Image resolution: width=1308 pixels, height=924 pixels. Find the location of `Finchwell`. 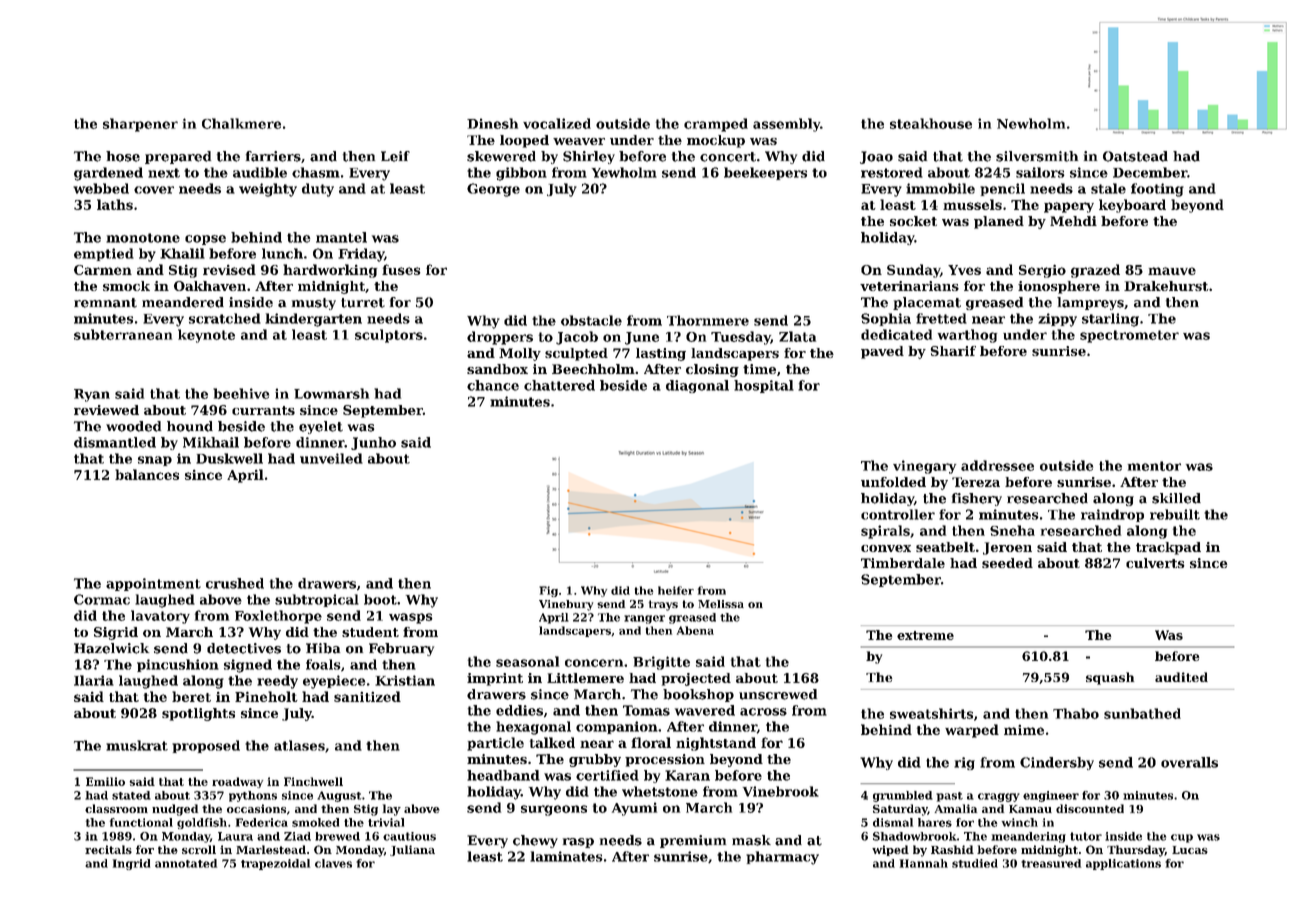

Finchwell is located at coordinates (313, 781).
